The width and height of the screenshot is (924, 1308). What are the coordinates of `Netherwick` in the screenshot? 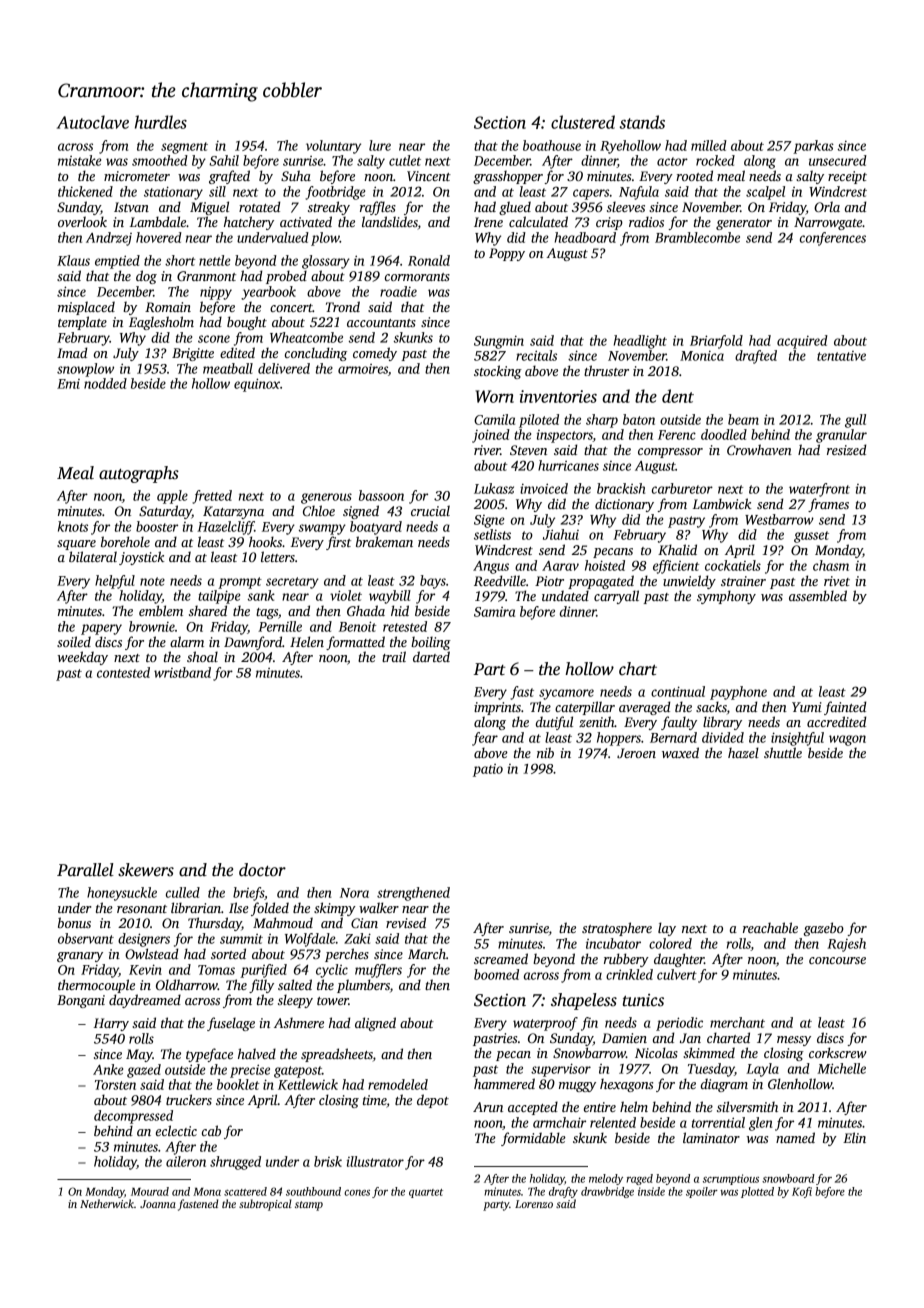 It's located at (107, 1203).
